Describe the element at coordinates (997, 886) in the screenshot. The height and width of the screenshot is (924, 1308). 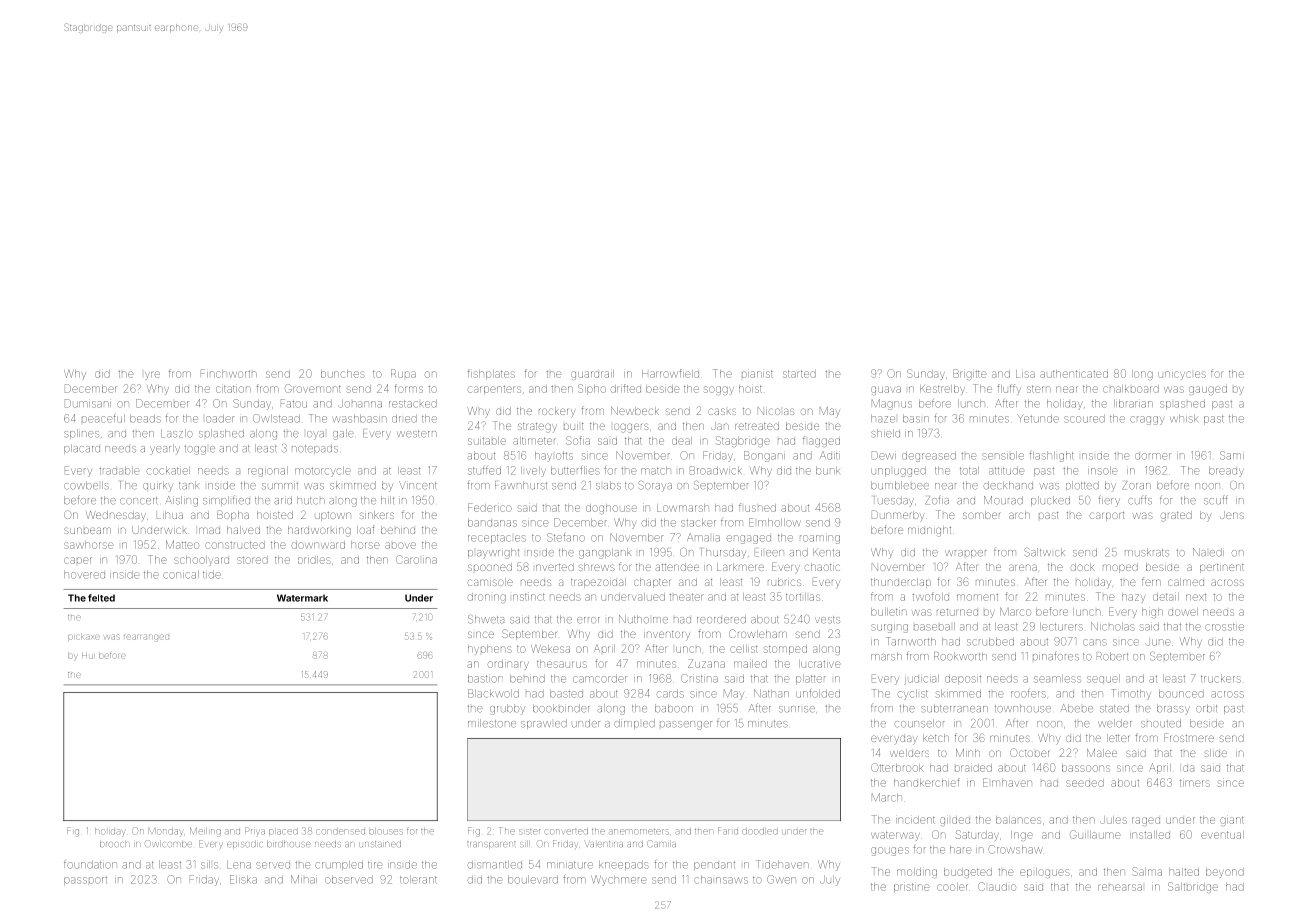
I see `Claudio` at that location.
